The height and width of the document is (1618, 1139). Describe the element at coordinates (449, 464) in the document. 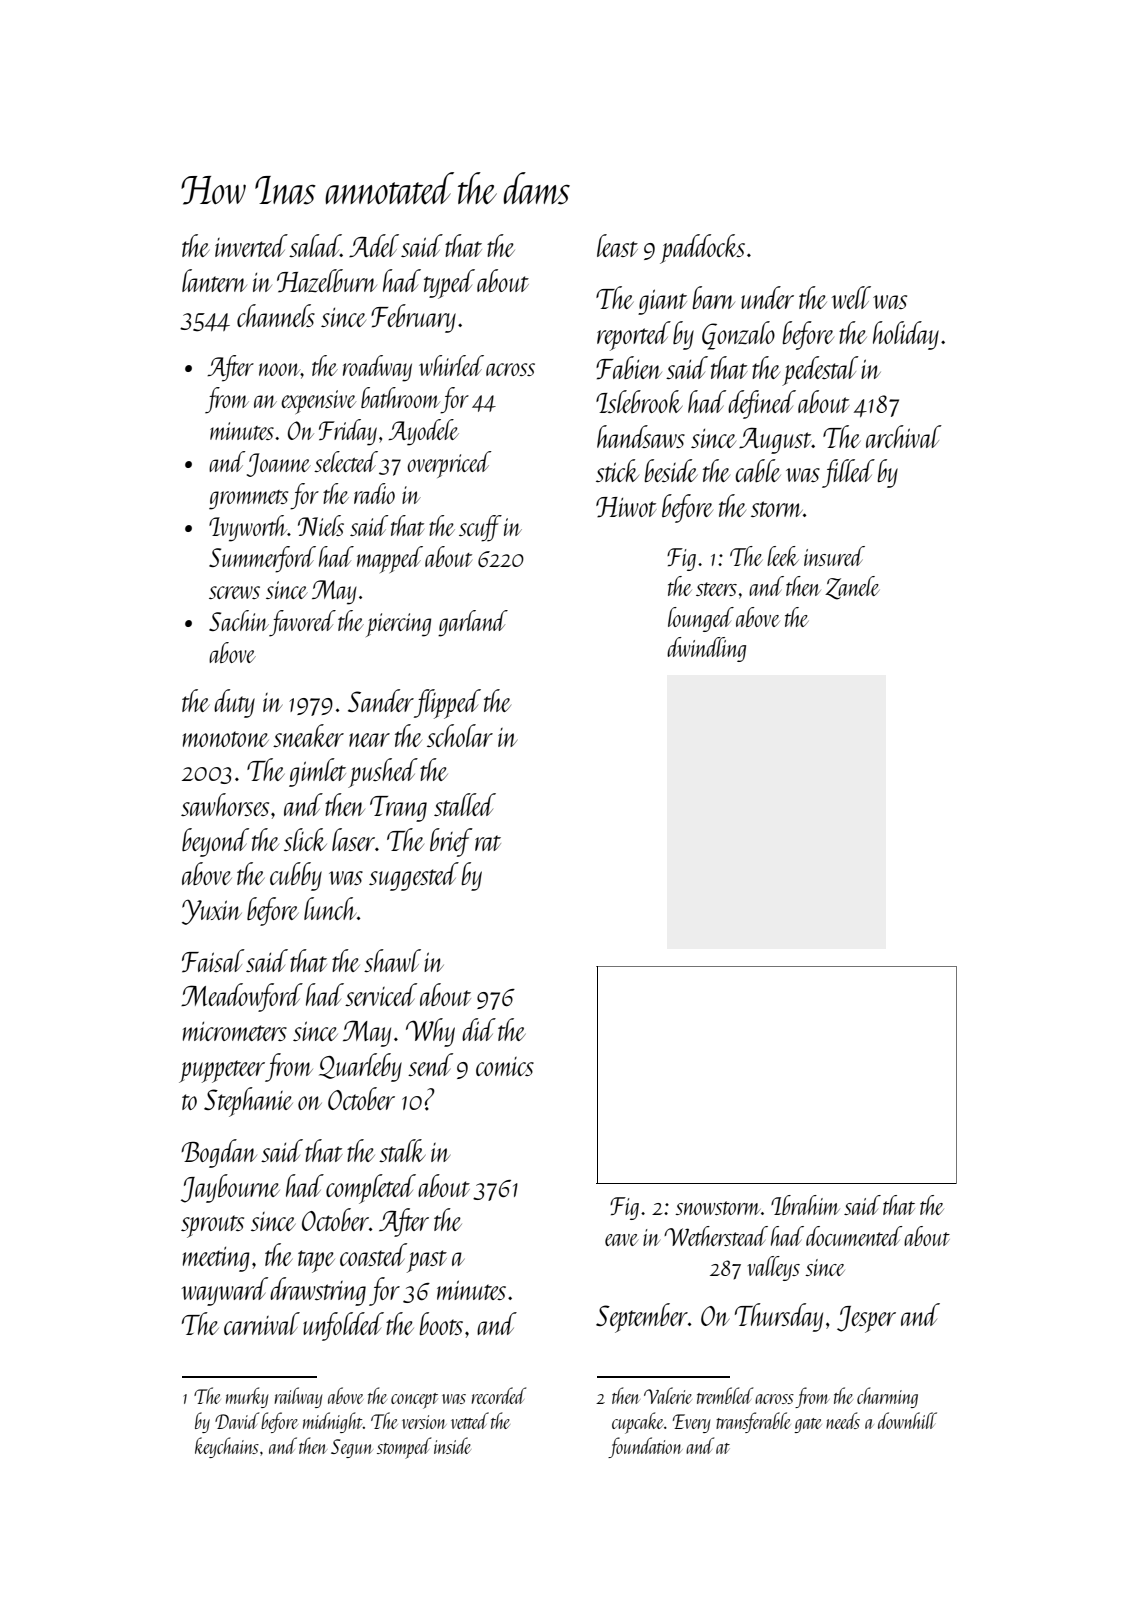

I see `overpriced` at that location.
